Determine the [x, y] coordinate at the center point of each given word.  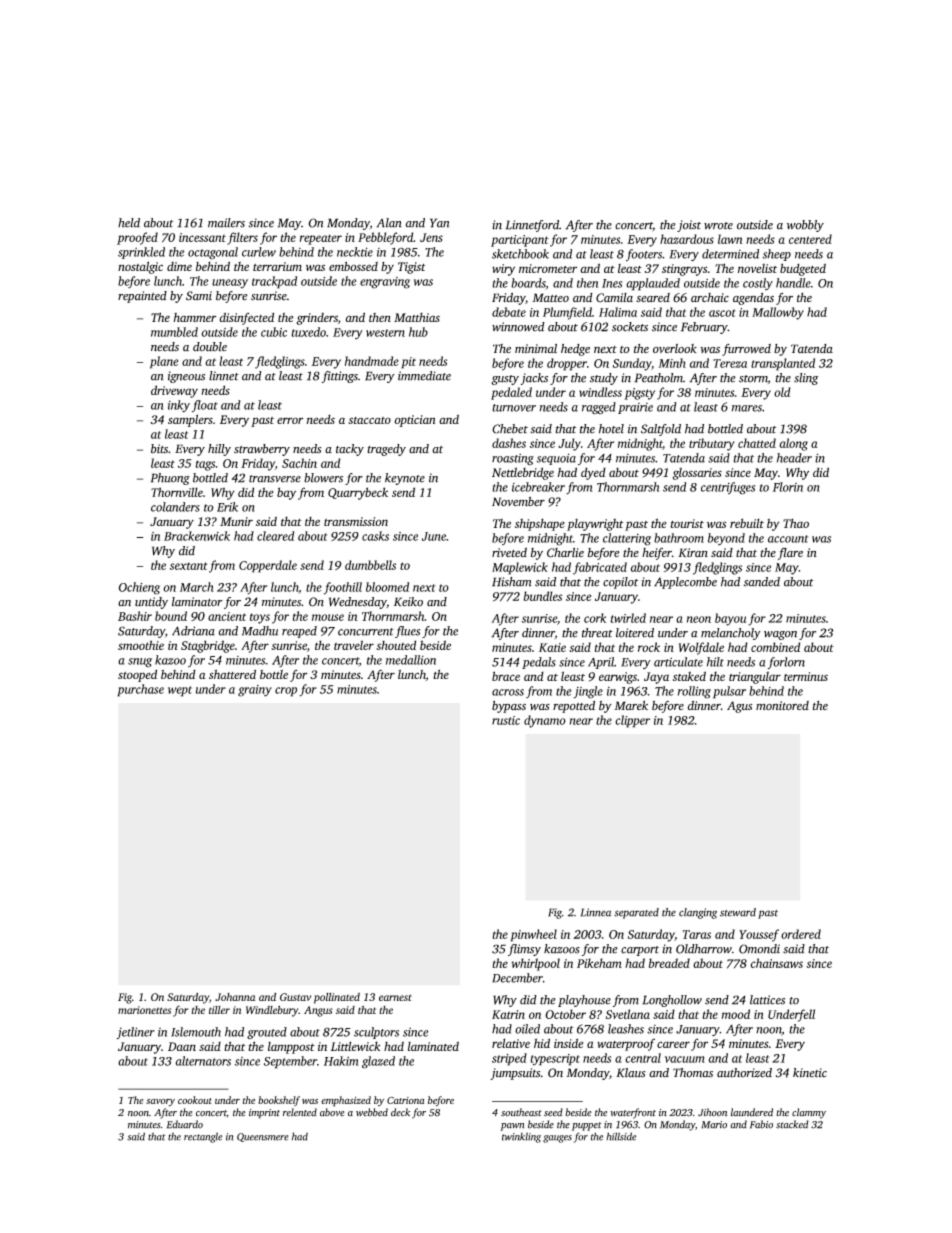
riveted [509, 552]
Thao [796, 523]
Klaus [631, 1073]
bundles [543, 596]
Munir [236, 521]
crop [286, 692]
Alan [389, 223]
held [129, 223]
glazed [378, 1062]
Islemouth [196, 1032]
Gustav [295, 997]
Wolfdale [701, 648]
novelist [757, 268]
